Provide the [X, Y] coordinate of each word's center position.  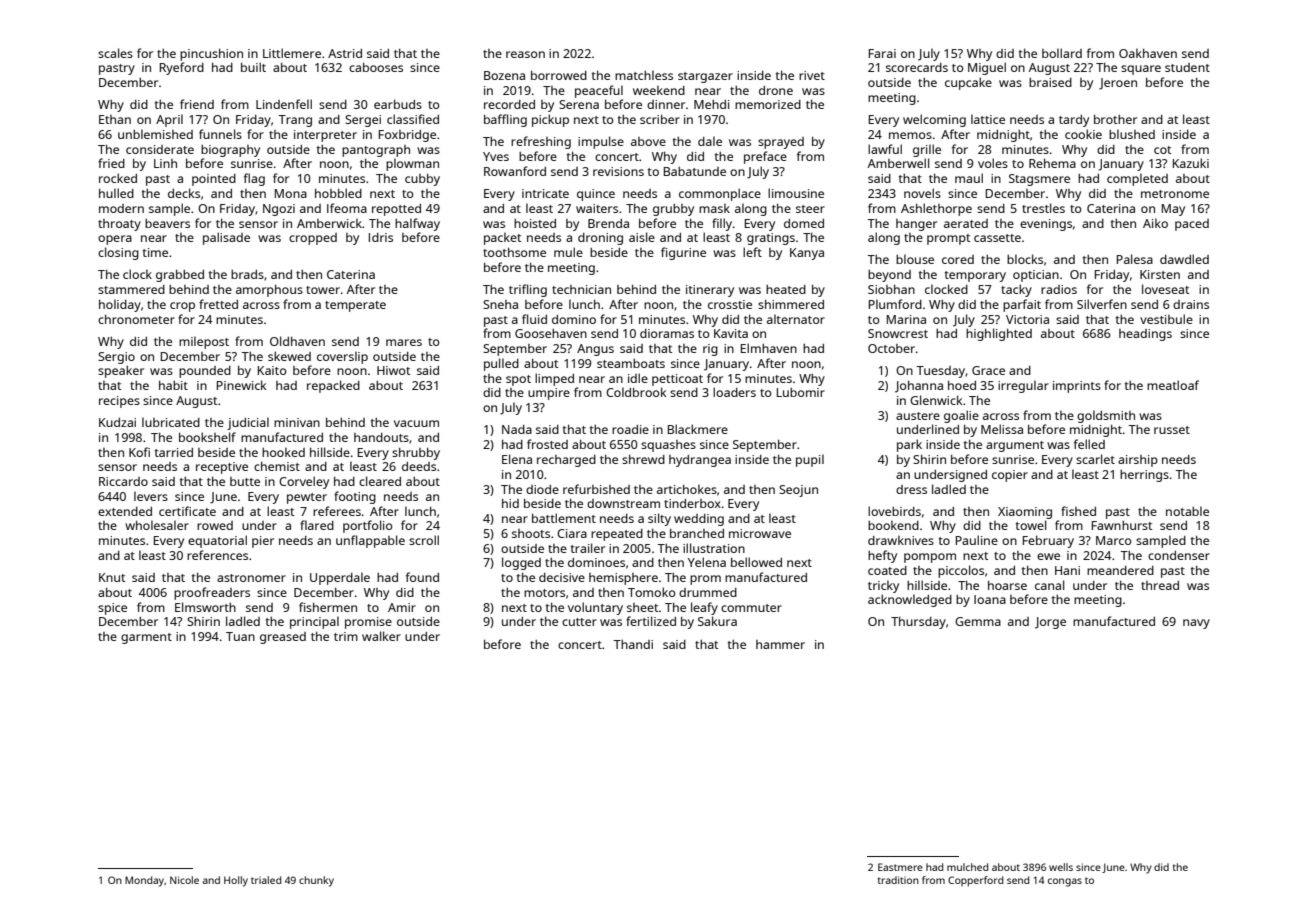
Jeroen [1118, 84]
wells [1061, 867]
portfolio [368, 526]
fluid [534, 319]
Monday [144, 881]
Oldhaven [297, 341]
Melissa [1002, 429]
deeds [419, 466]
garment [146, 638]
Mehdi [712, 104]
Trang [295, 121]
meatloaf [1173, 385]
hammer [780, 644]
